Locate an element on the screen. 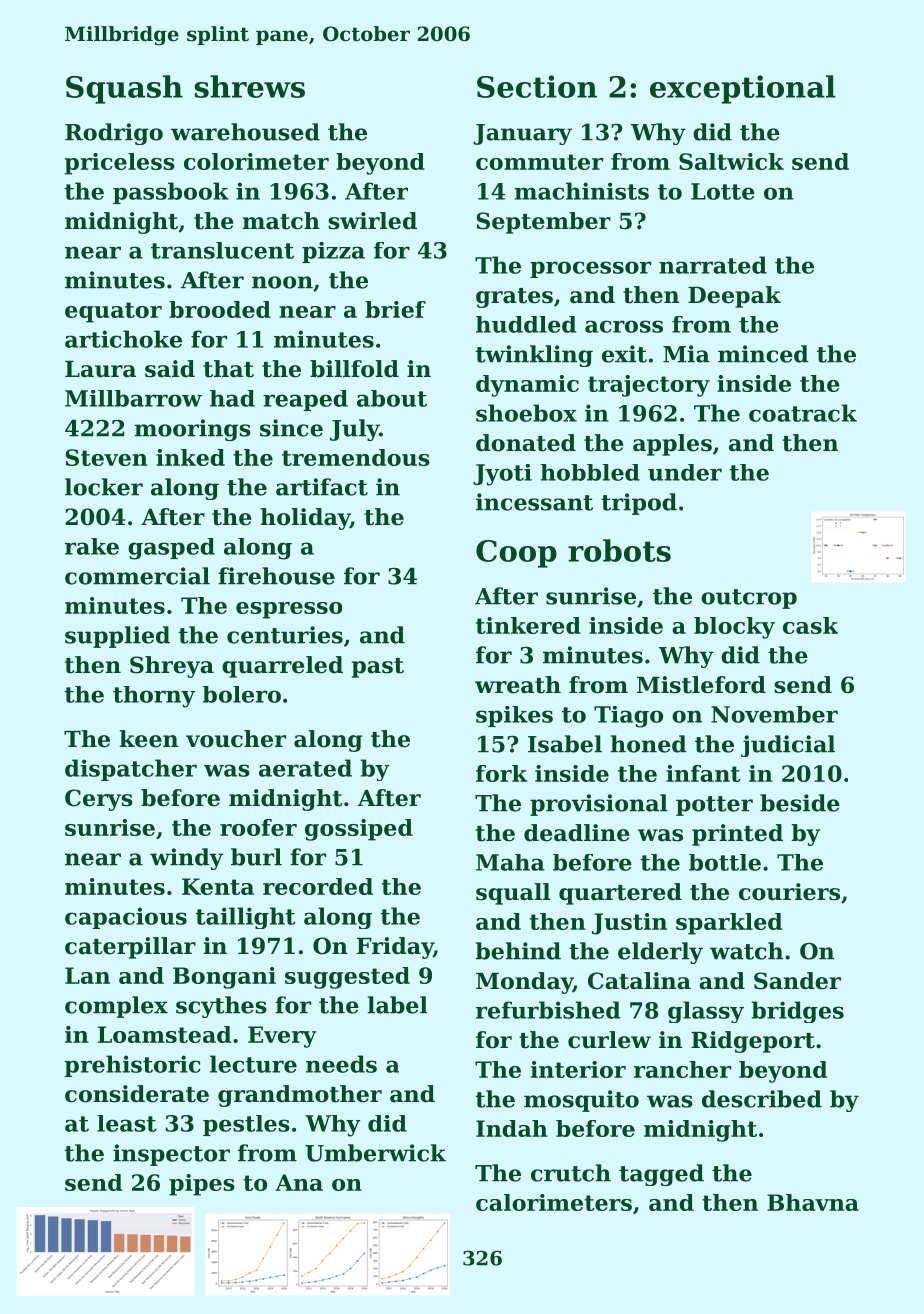  calorimeters is located at coordinates (554, 1202).
